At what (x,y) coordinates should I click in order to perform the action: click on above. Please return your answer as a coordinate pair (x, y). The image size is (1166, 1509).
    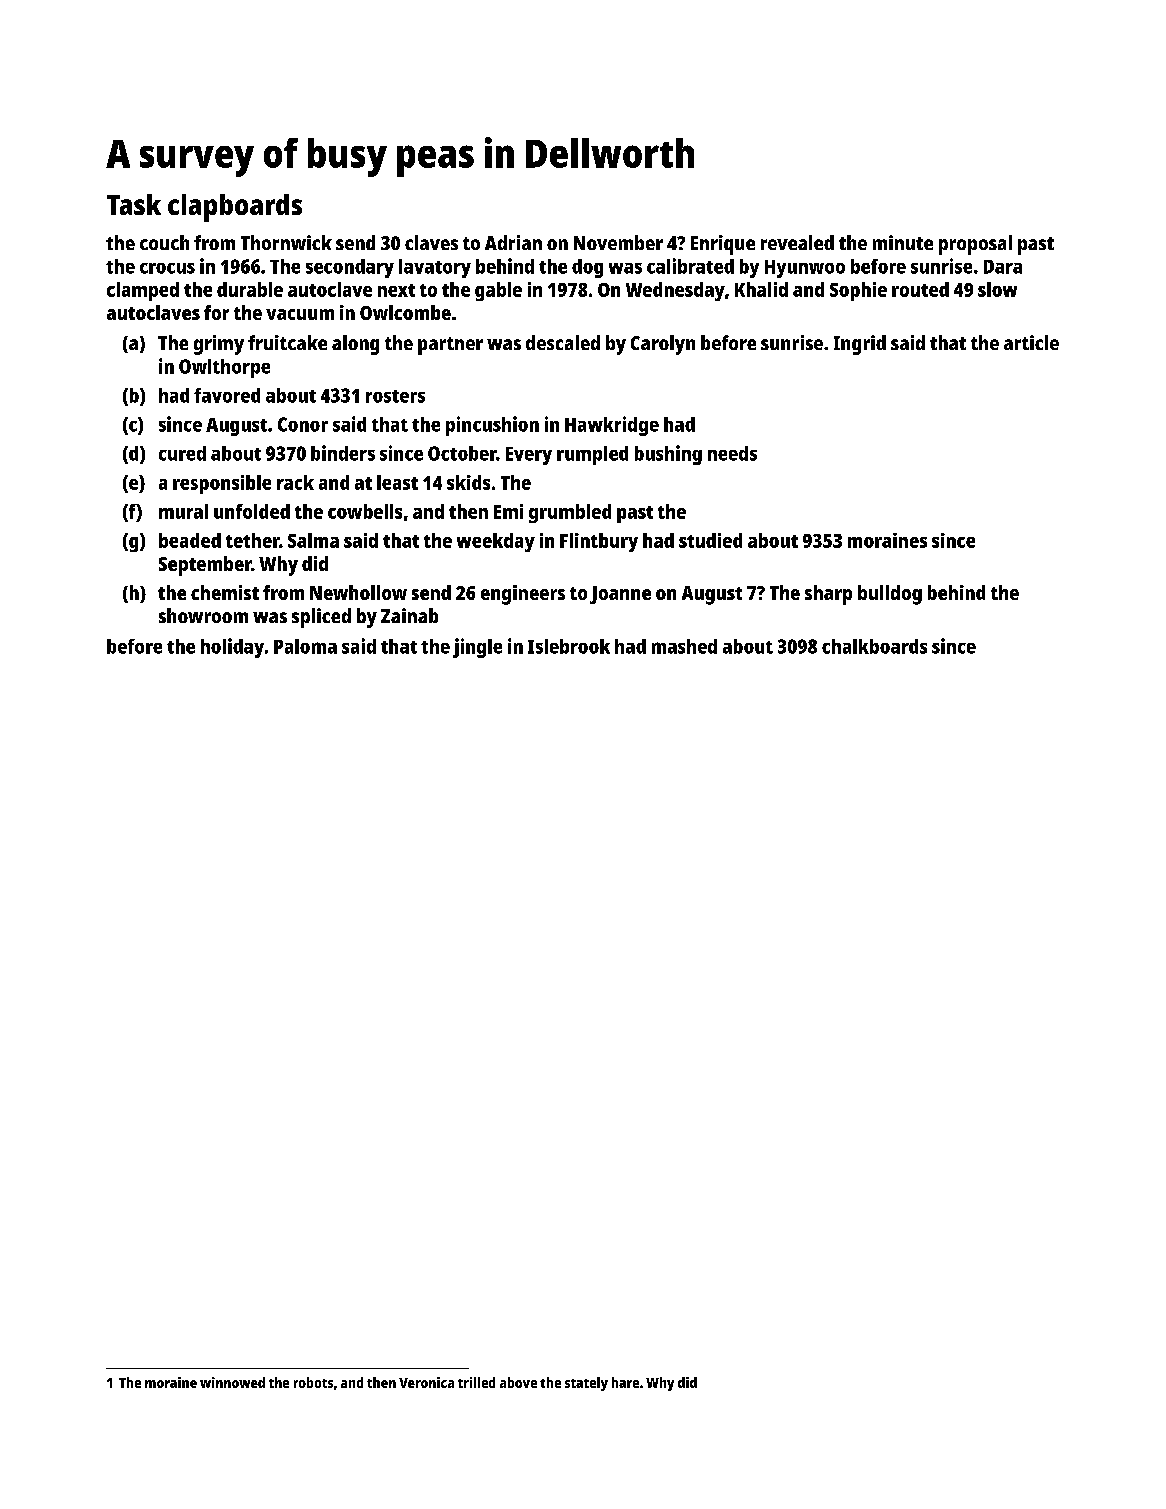
    Looking at the image, I should click on (518, 1382).
